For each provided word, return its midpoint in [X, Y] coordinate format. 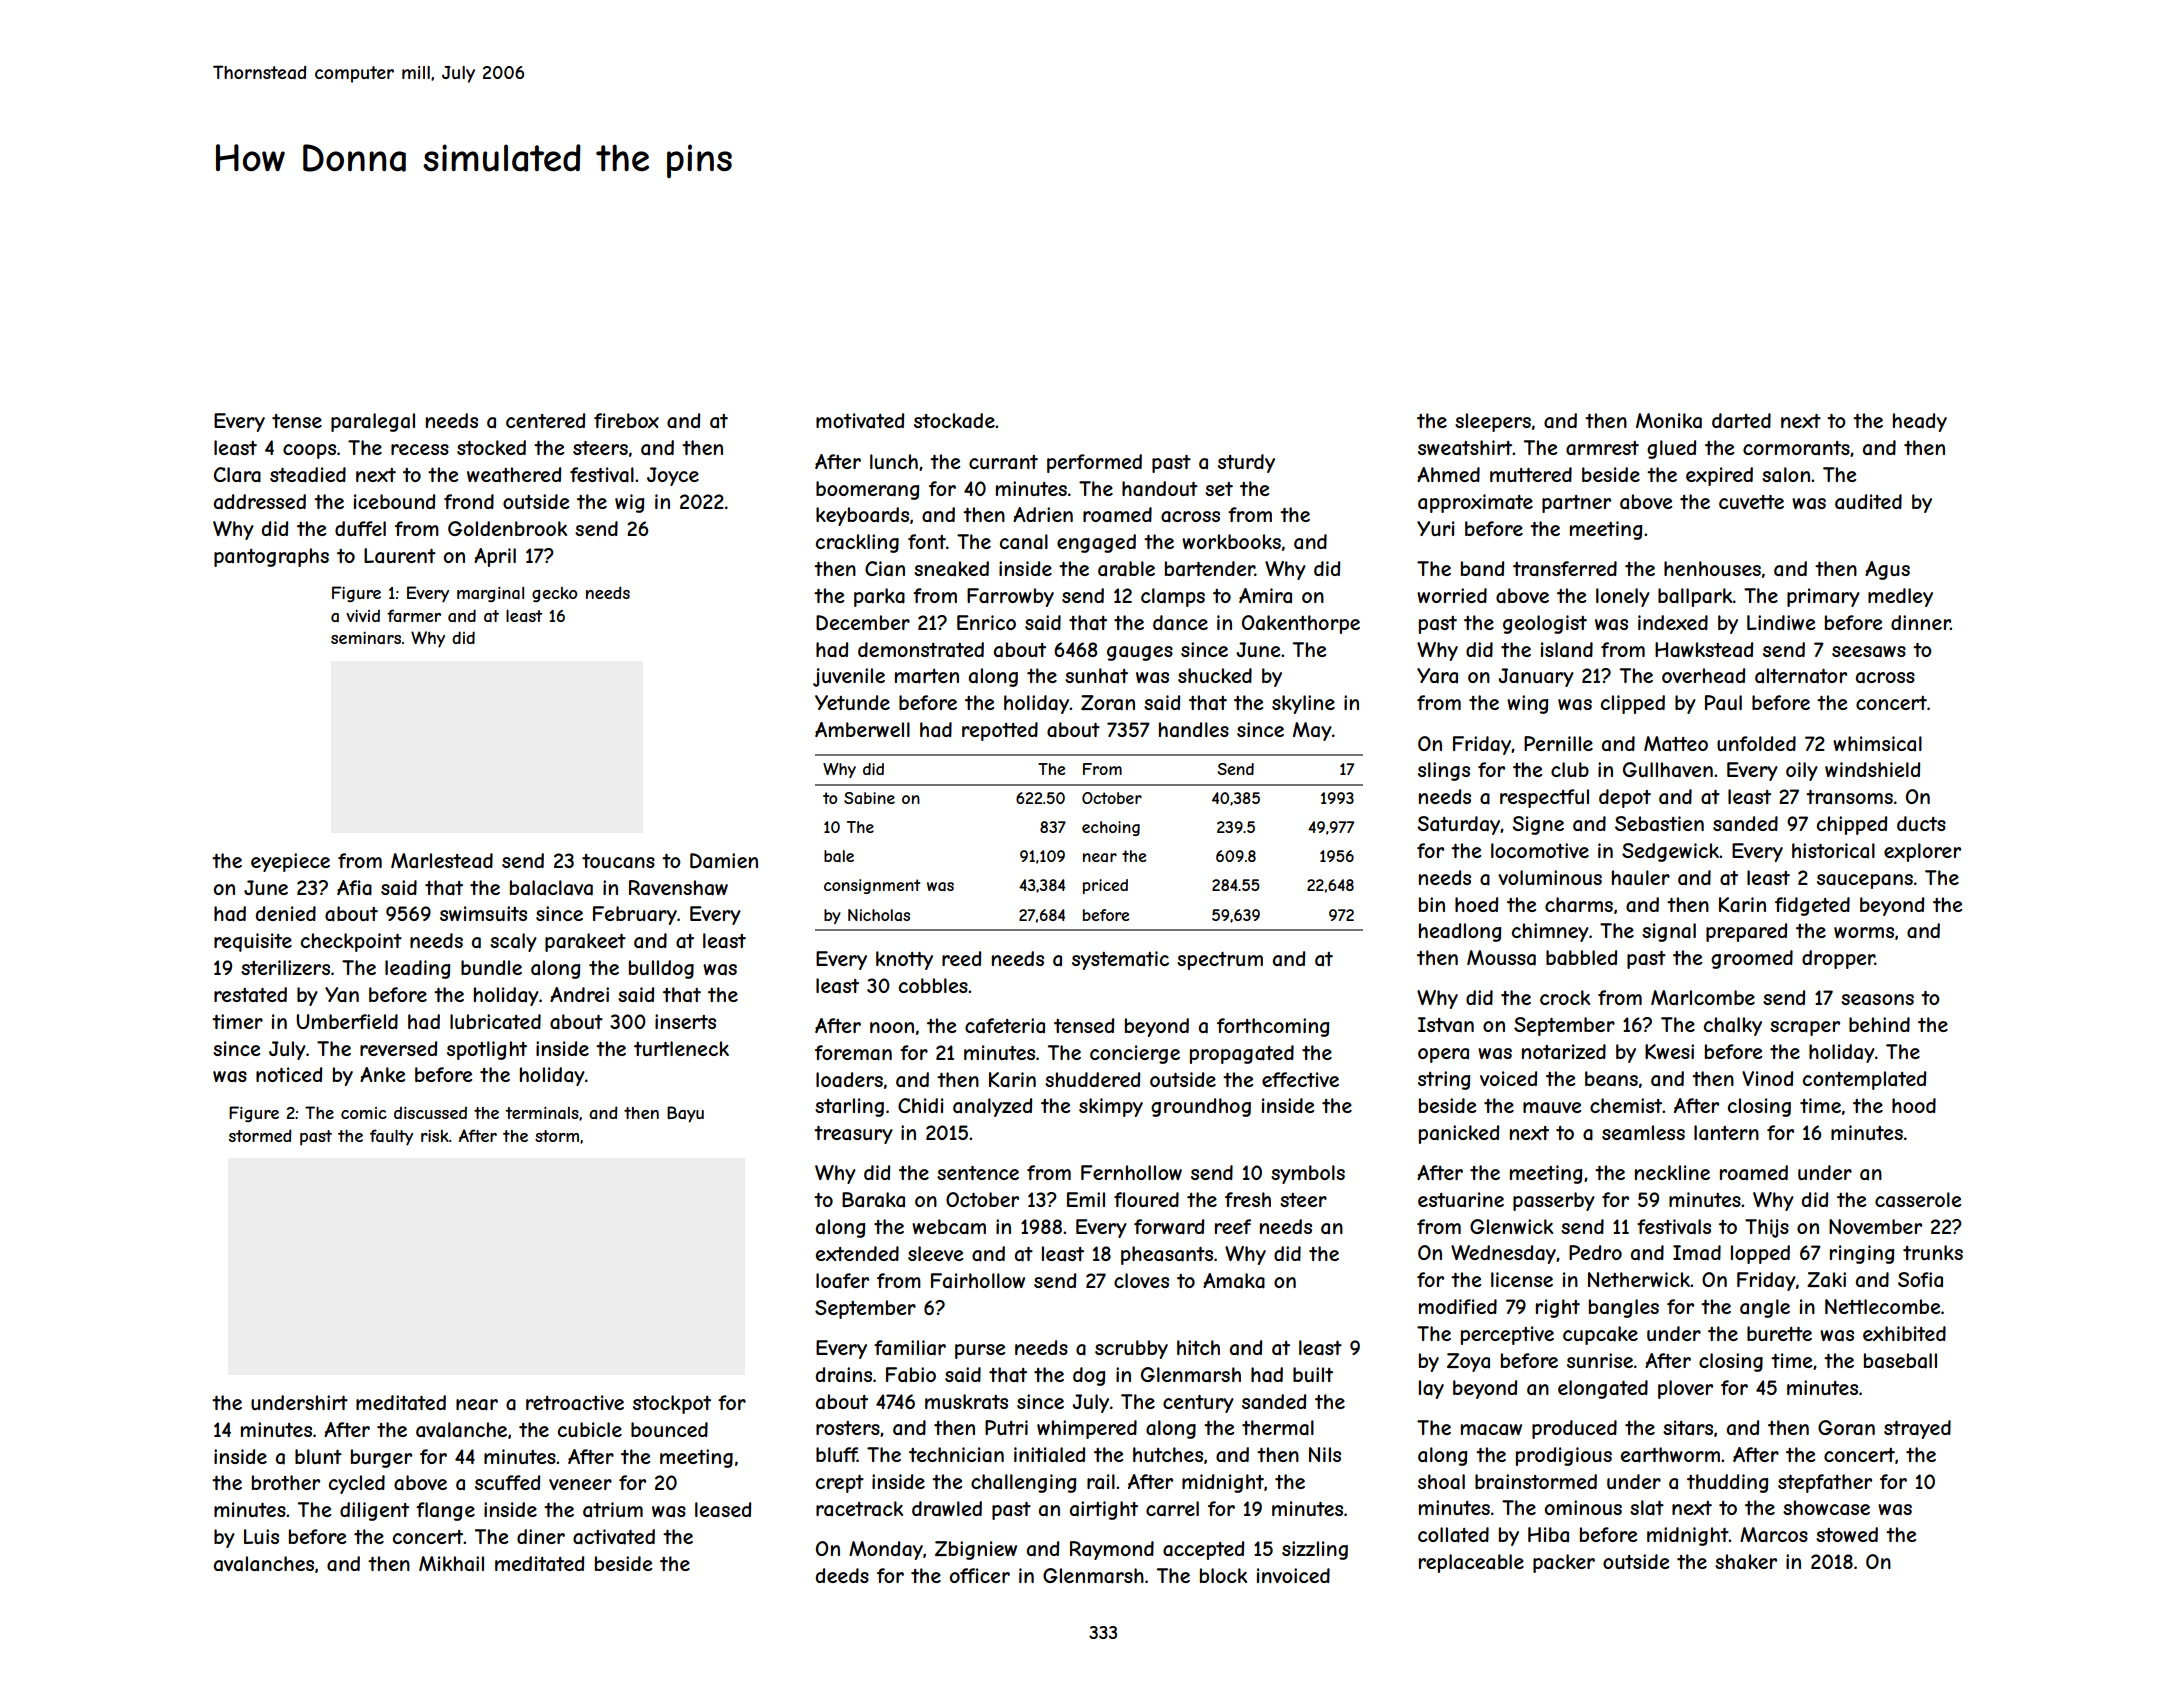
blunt [318, 1456]
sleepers [1493, 422]
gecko [554, 594]
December [863, 623]
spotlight [487, 1050]
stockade [954, 421]
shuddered [1092, 1079]
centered [545, 420]
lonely [1623, 597]
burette [1779, 1333]
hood [1914, 1105]
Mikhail [451, 1564]
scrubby [1131, 1349]
